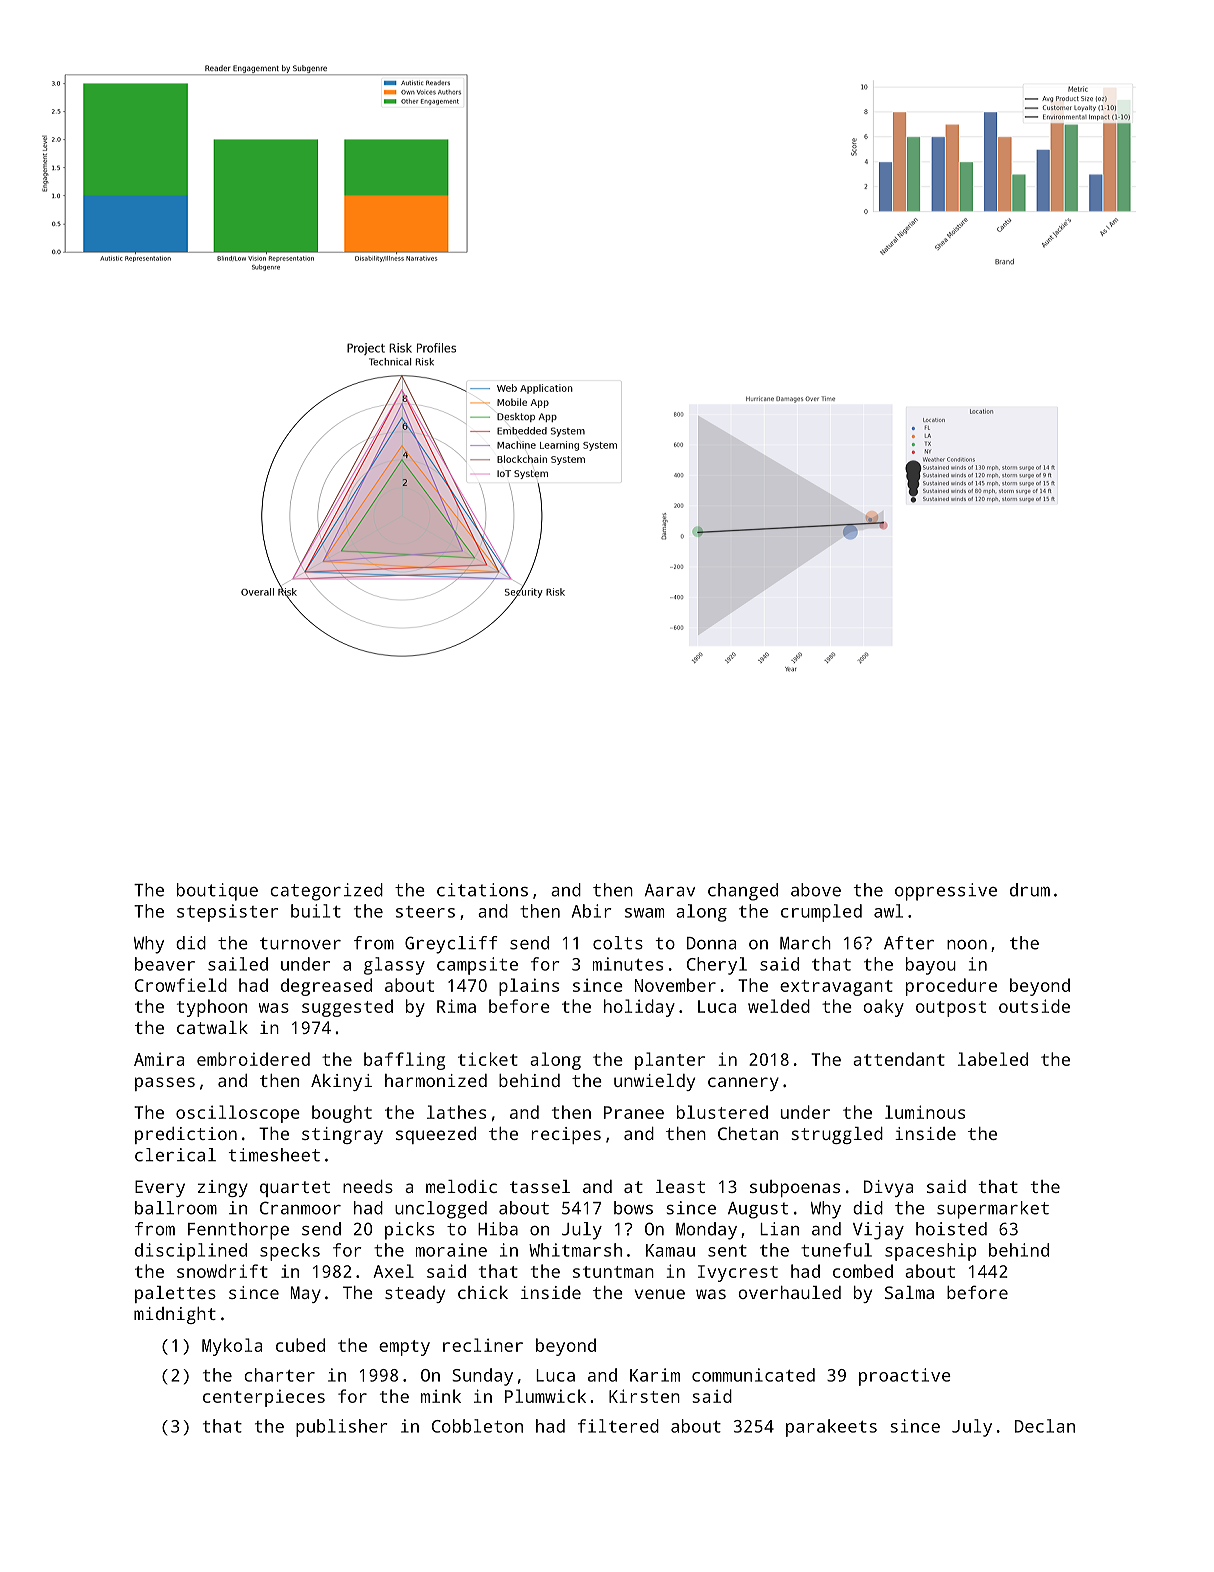 This screenshot has width=1214, height=1572. I want to click on midnight, so click(175, 1315).
